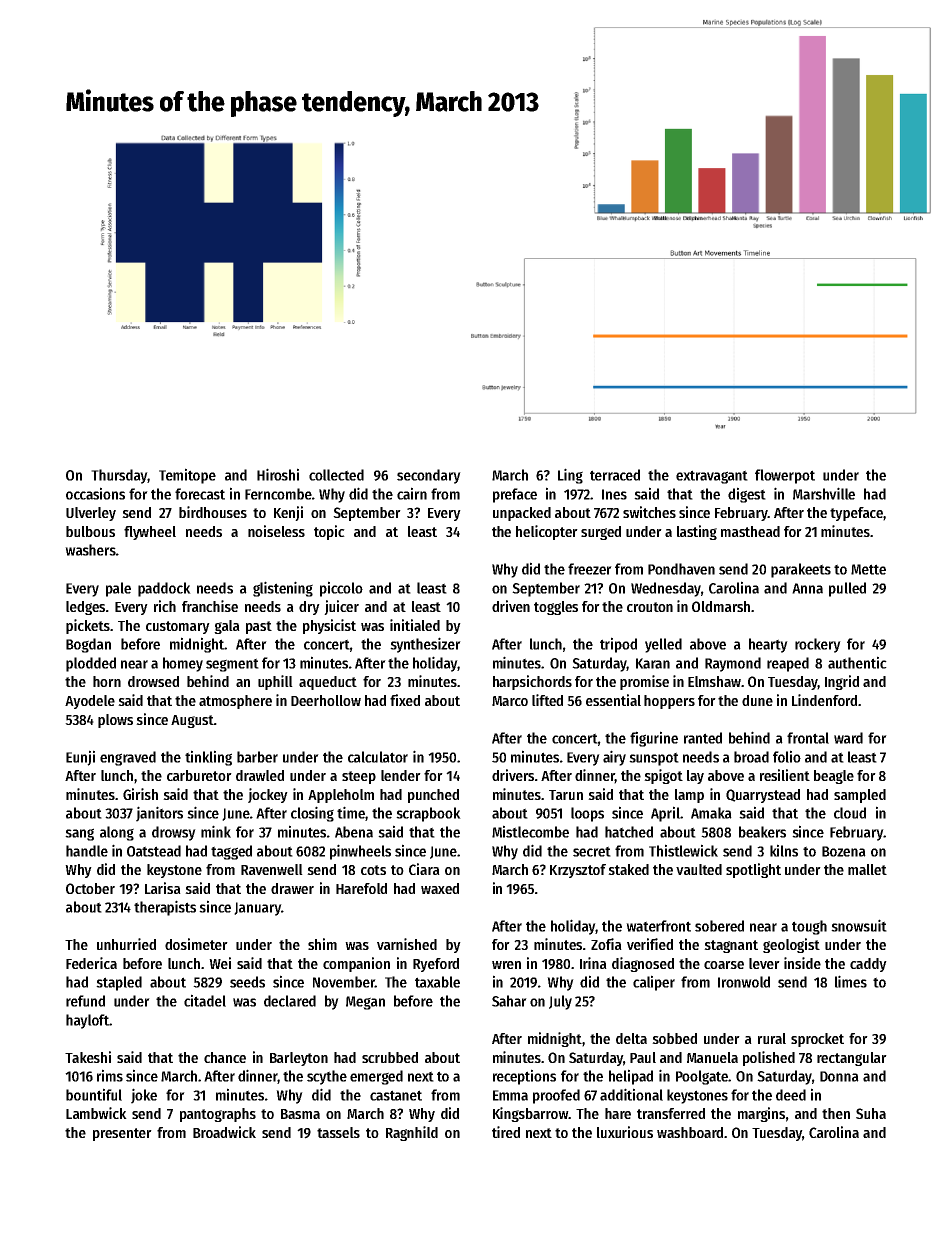  I want to click on Sahar, so click(509, 1001).
